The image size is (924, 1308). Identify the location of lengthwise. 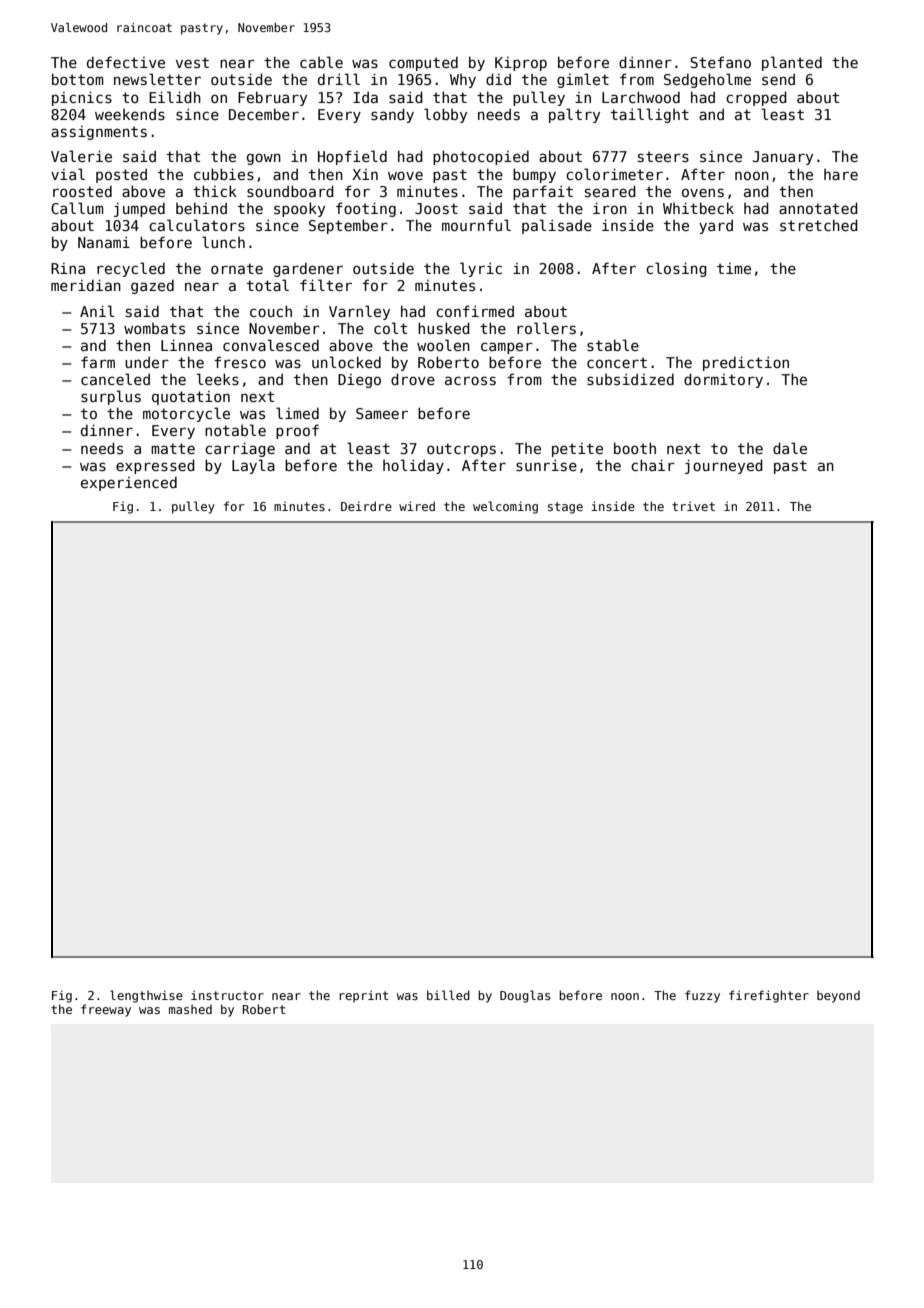
(146, 996).
